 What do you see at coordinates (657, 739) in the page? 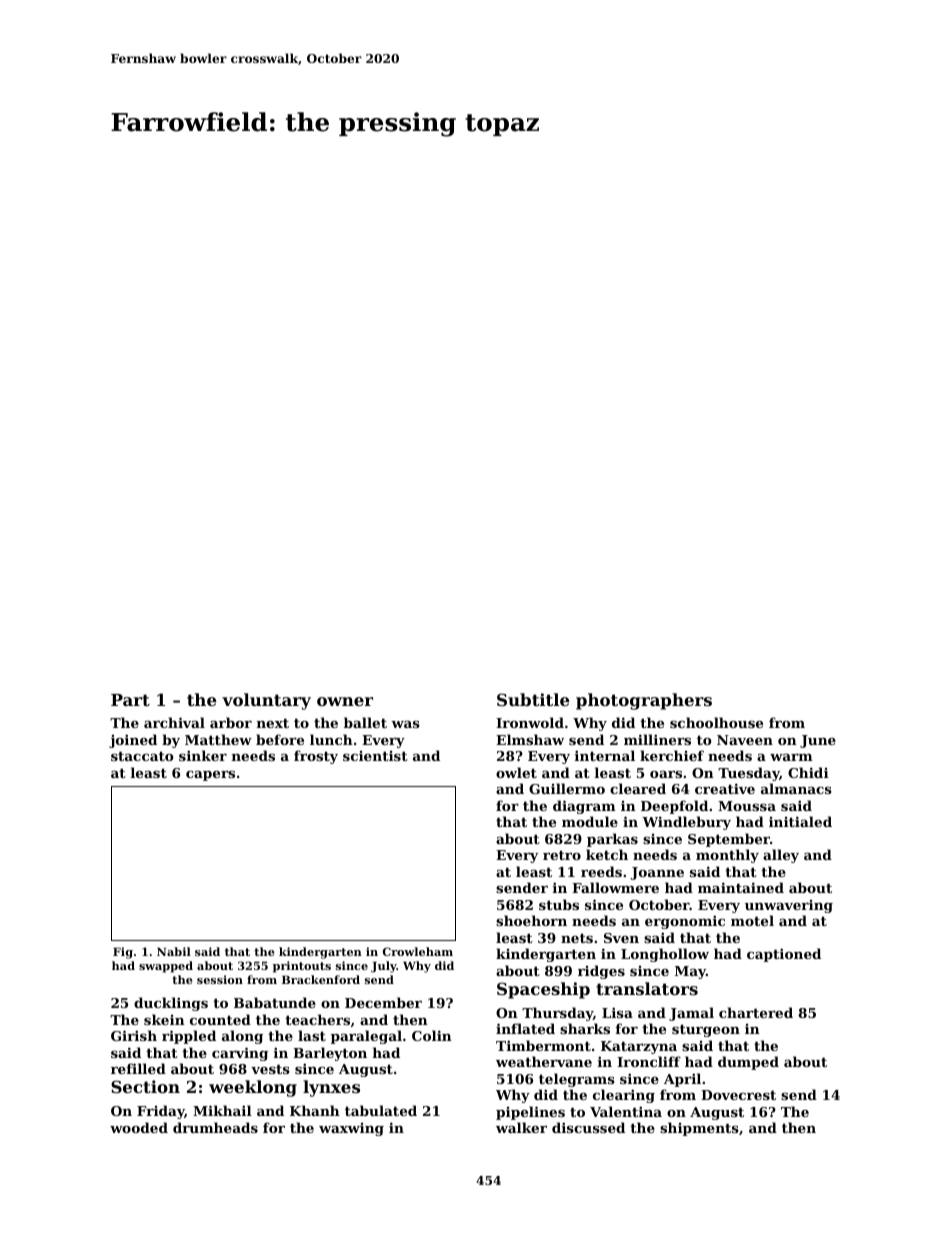
I see `milliners` at bounding box center [657, 739].
